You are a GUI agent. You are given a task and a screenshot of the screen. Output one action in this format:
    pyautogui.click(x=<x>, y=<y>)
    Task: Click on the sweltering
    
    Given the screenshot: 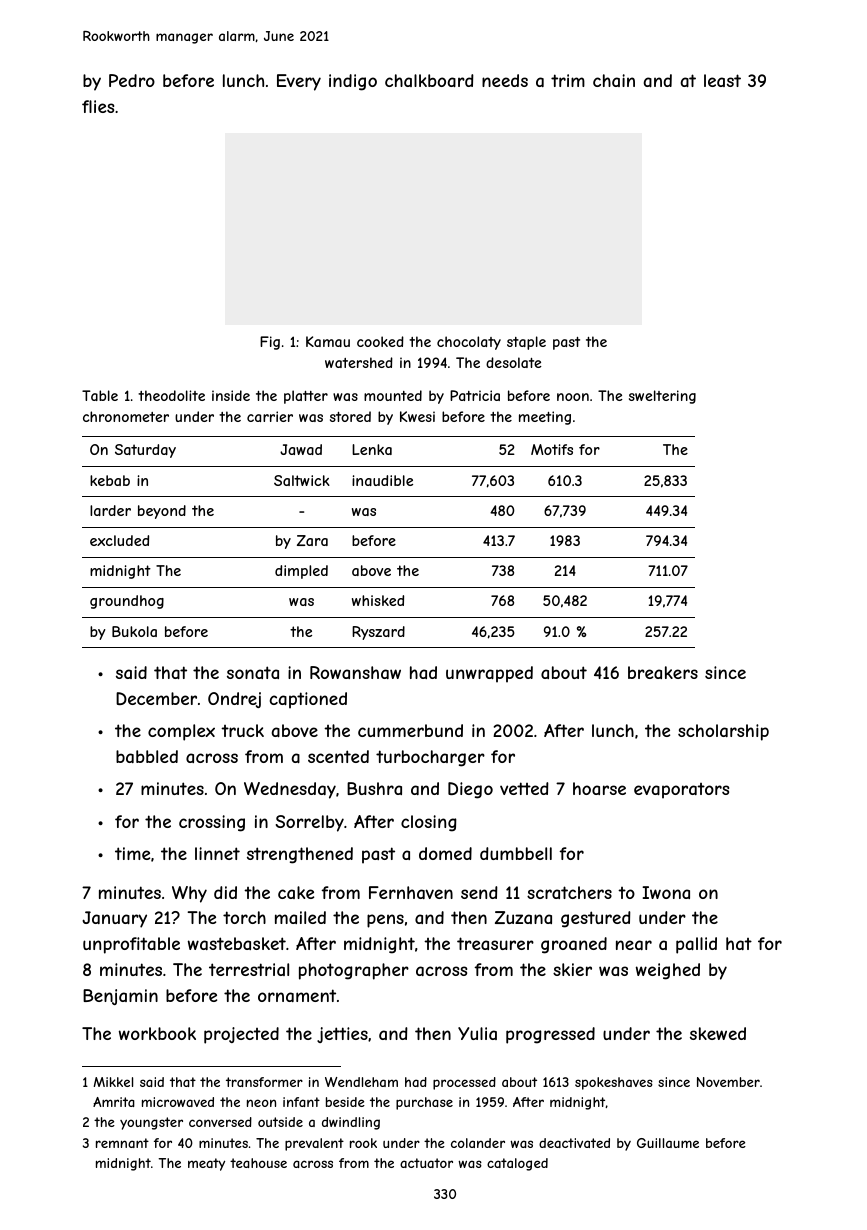 What is the action you would take?
    pyautogui.click(x=662, y=397)
